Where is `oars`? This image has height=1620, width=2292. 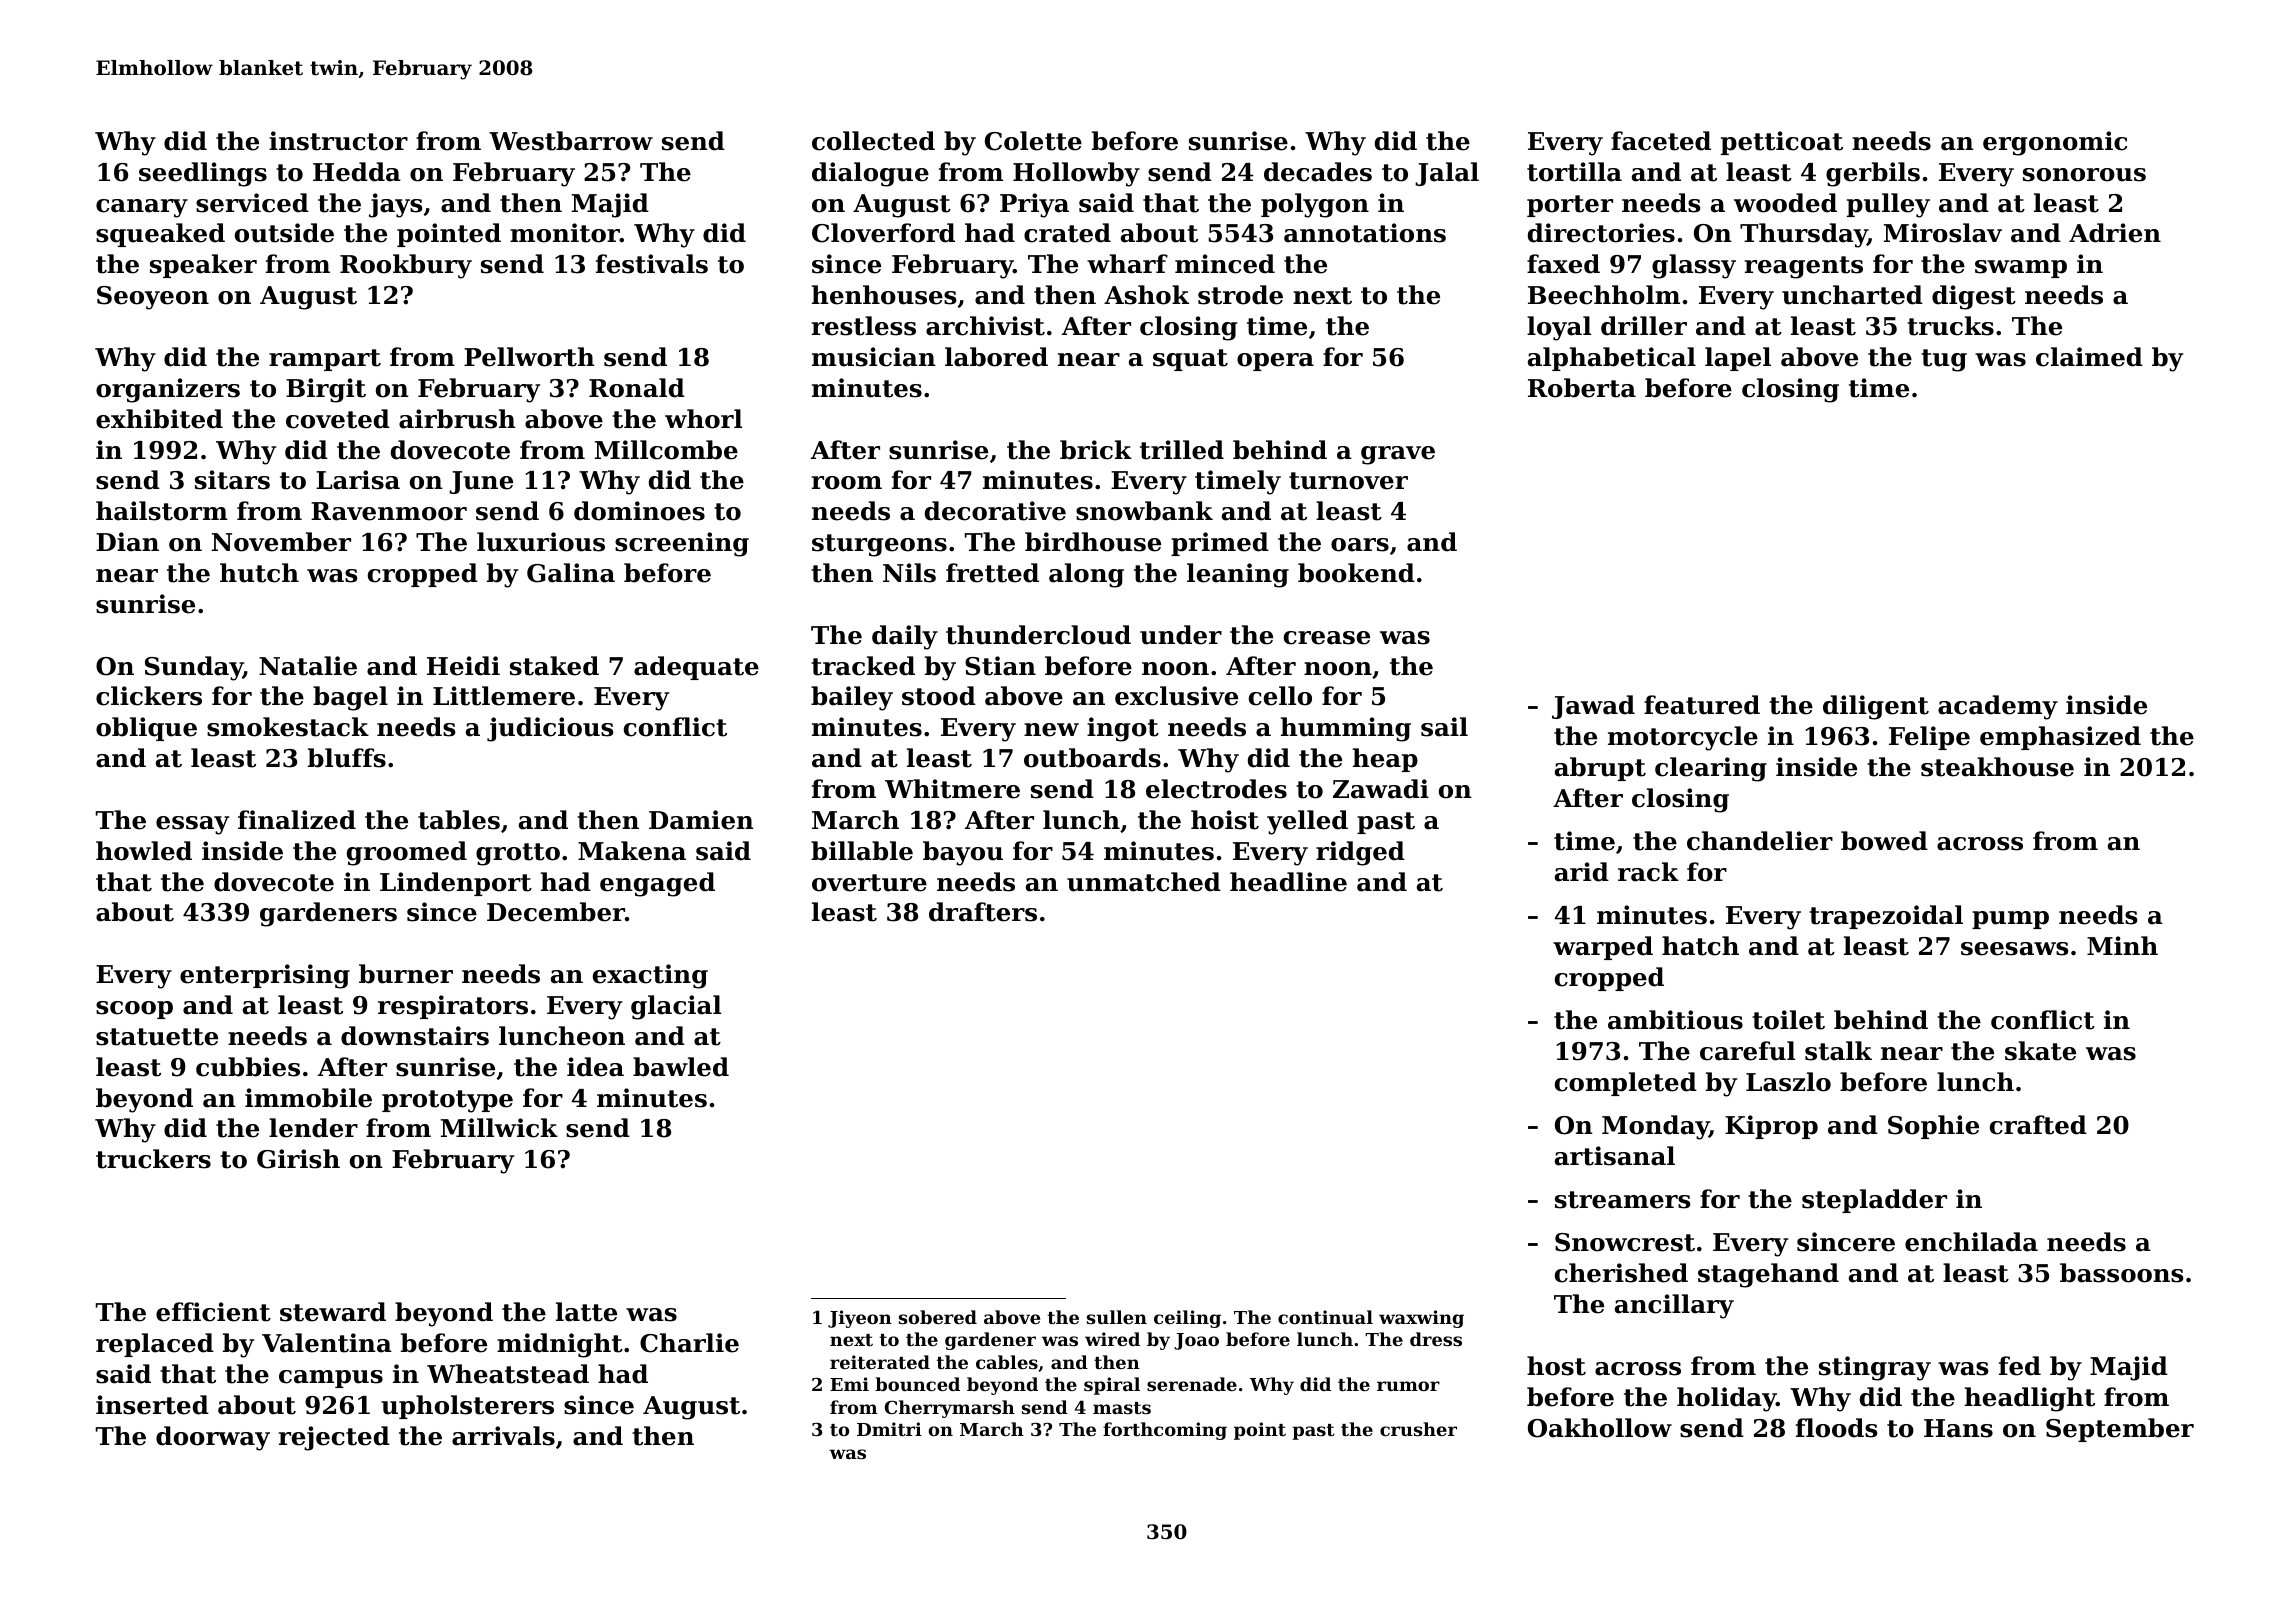
oars is located at coordinates (1360, 545).
